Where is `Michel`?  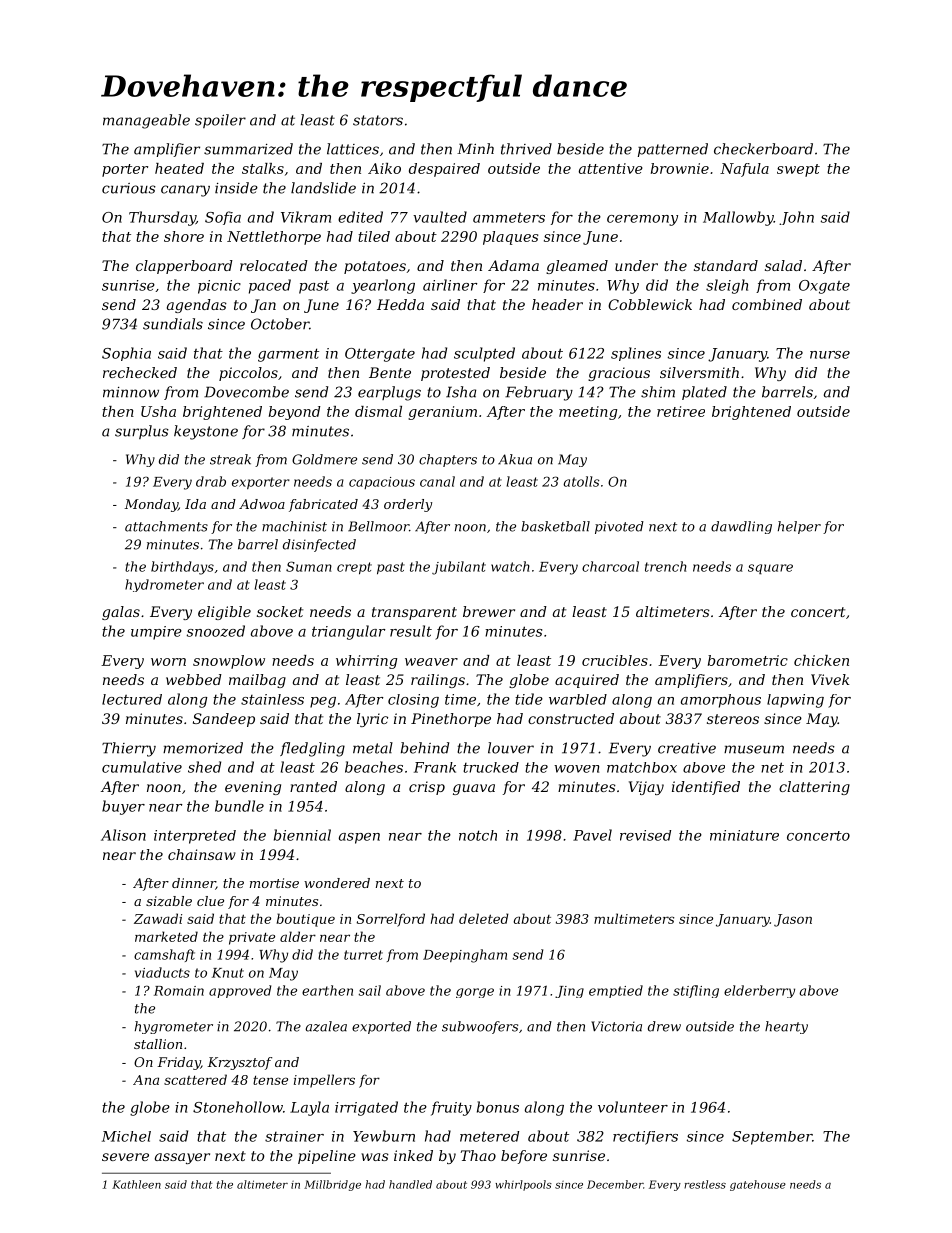 Michel is located at coordinates (126, 1136).
